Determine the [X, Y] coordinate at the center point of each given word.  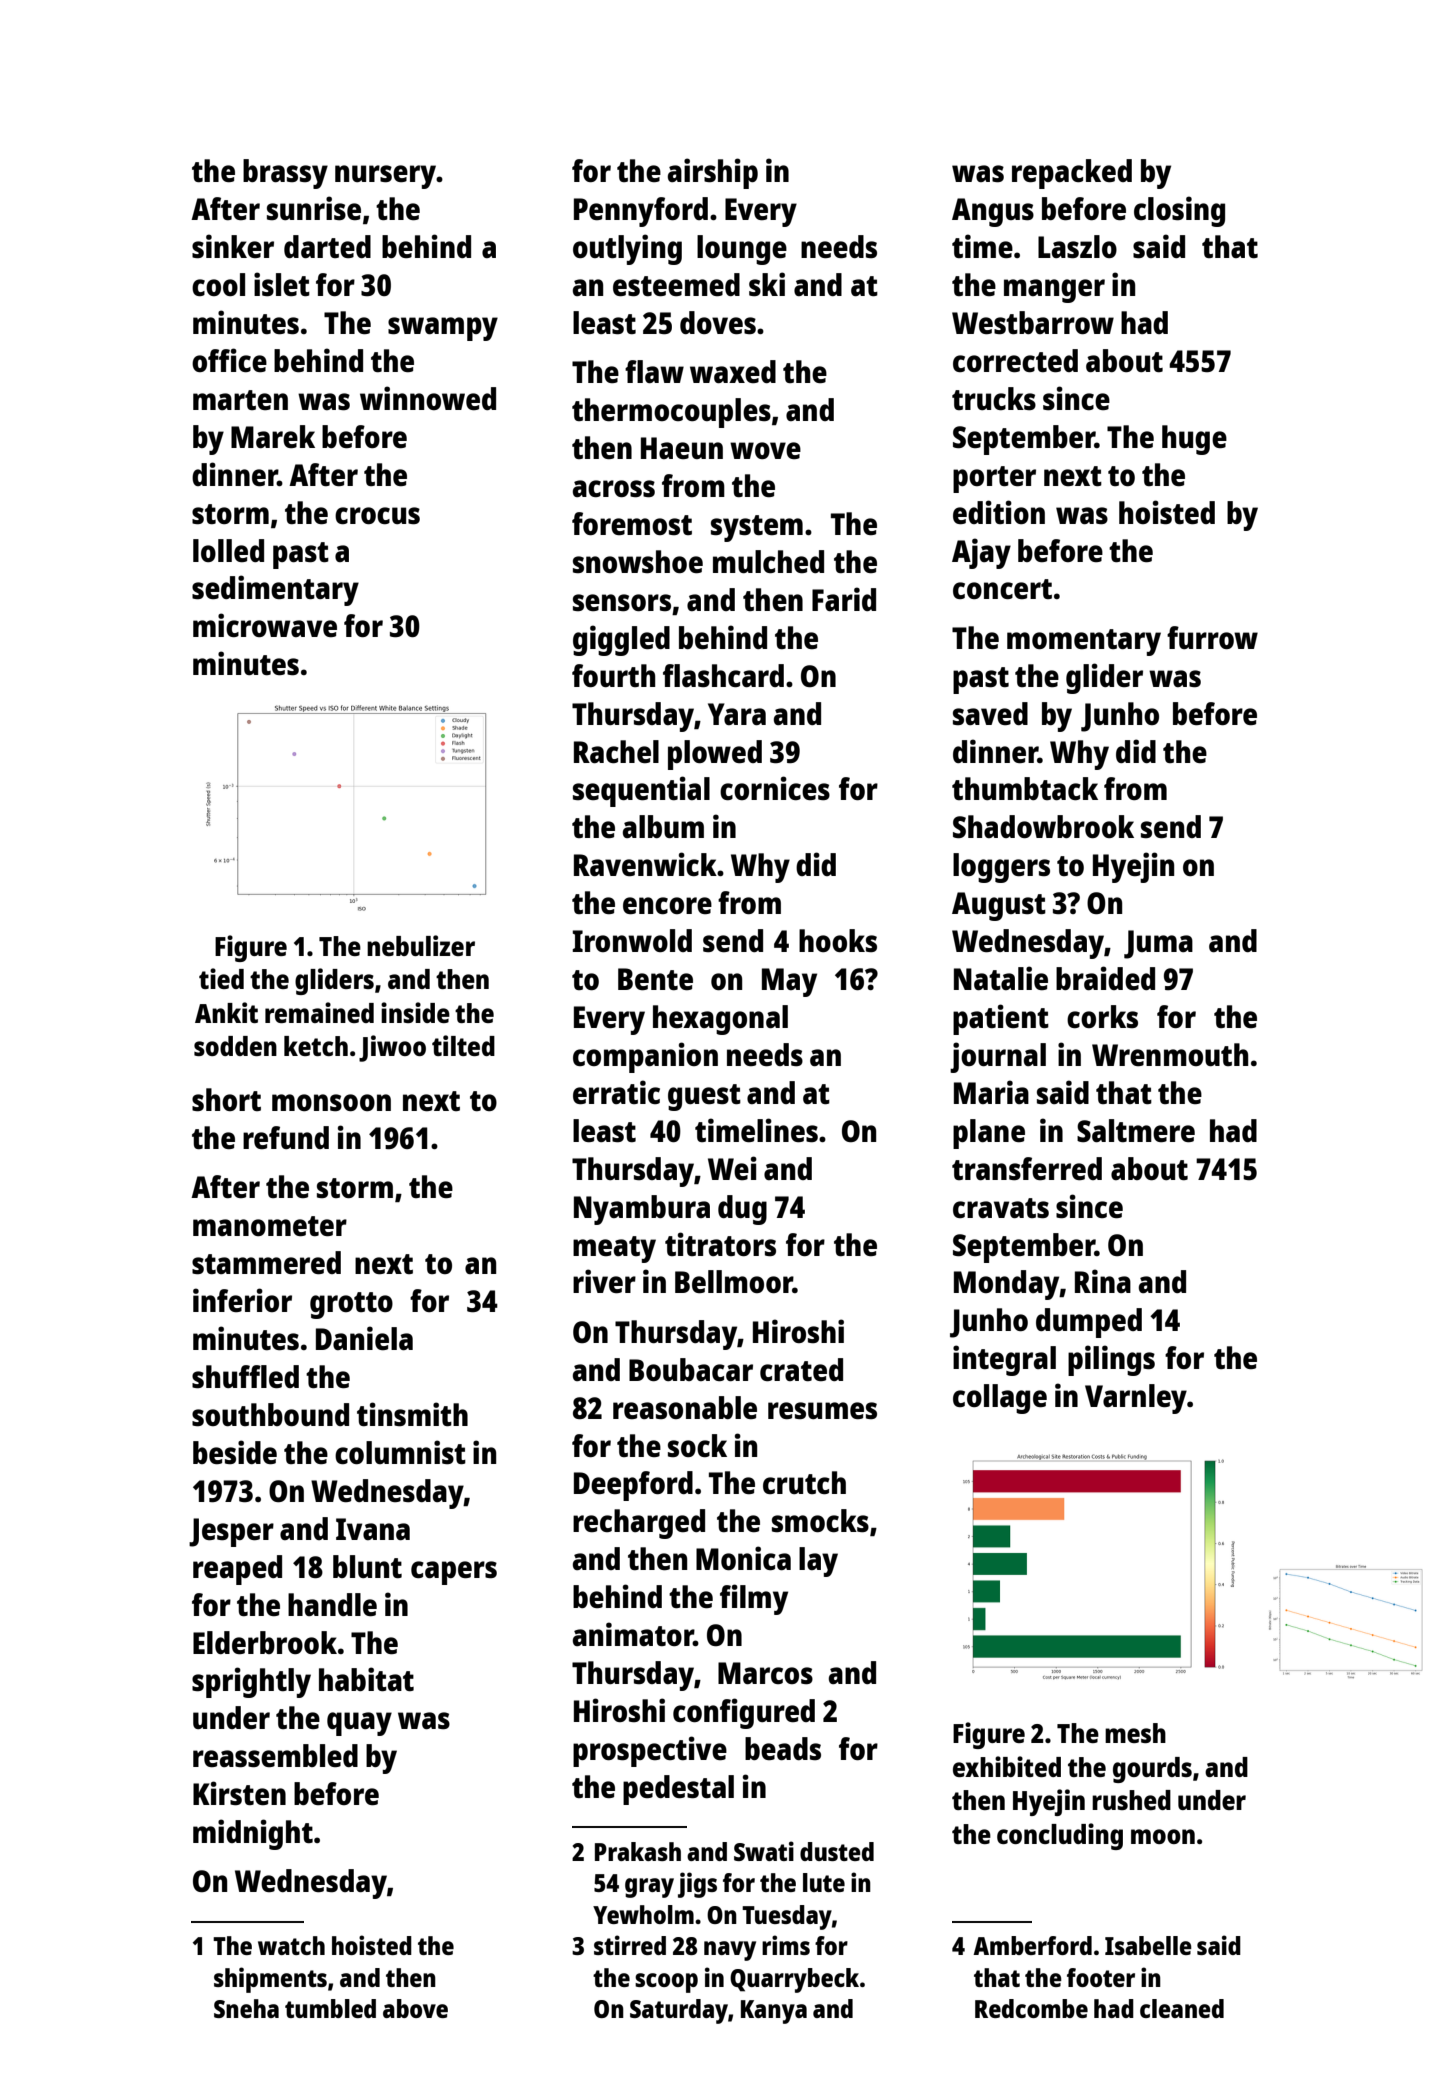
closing [1179, 211]
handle [332, 1605]
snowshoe [638, 562]
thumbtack [1025, 788]
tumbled [330, 2008]
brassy [285, 174]
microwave [265, 625]
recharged [639, 1524]
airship [713, 173]
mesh [1135, 1733]
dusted [837, 1851]
